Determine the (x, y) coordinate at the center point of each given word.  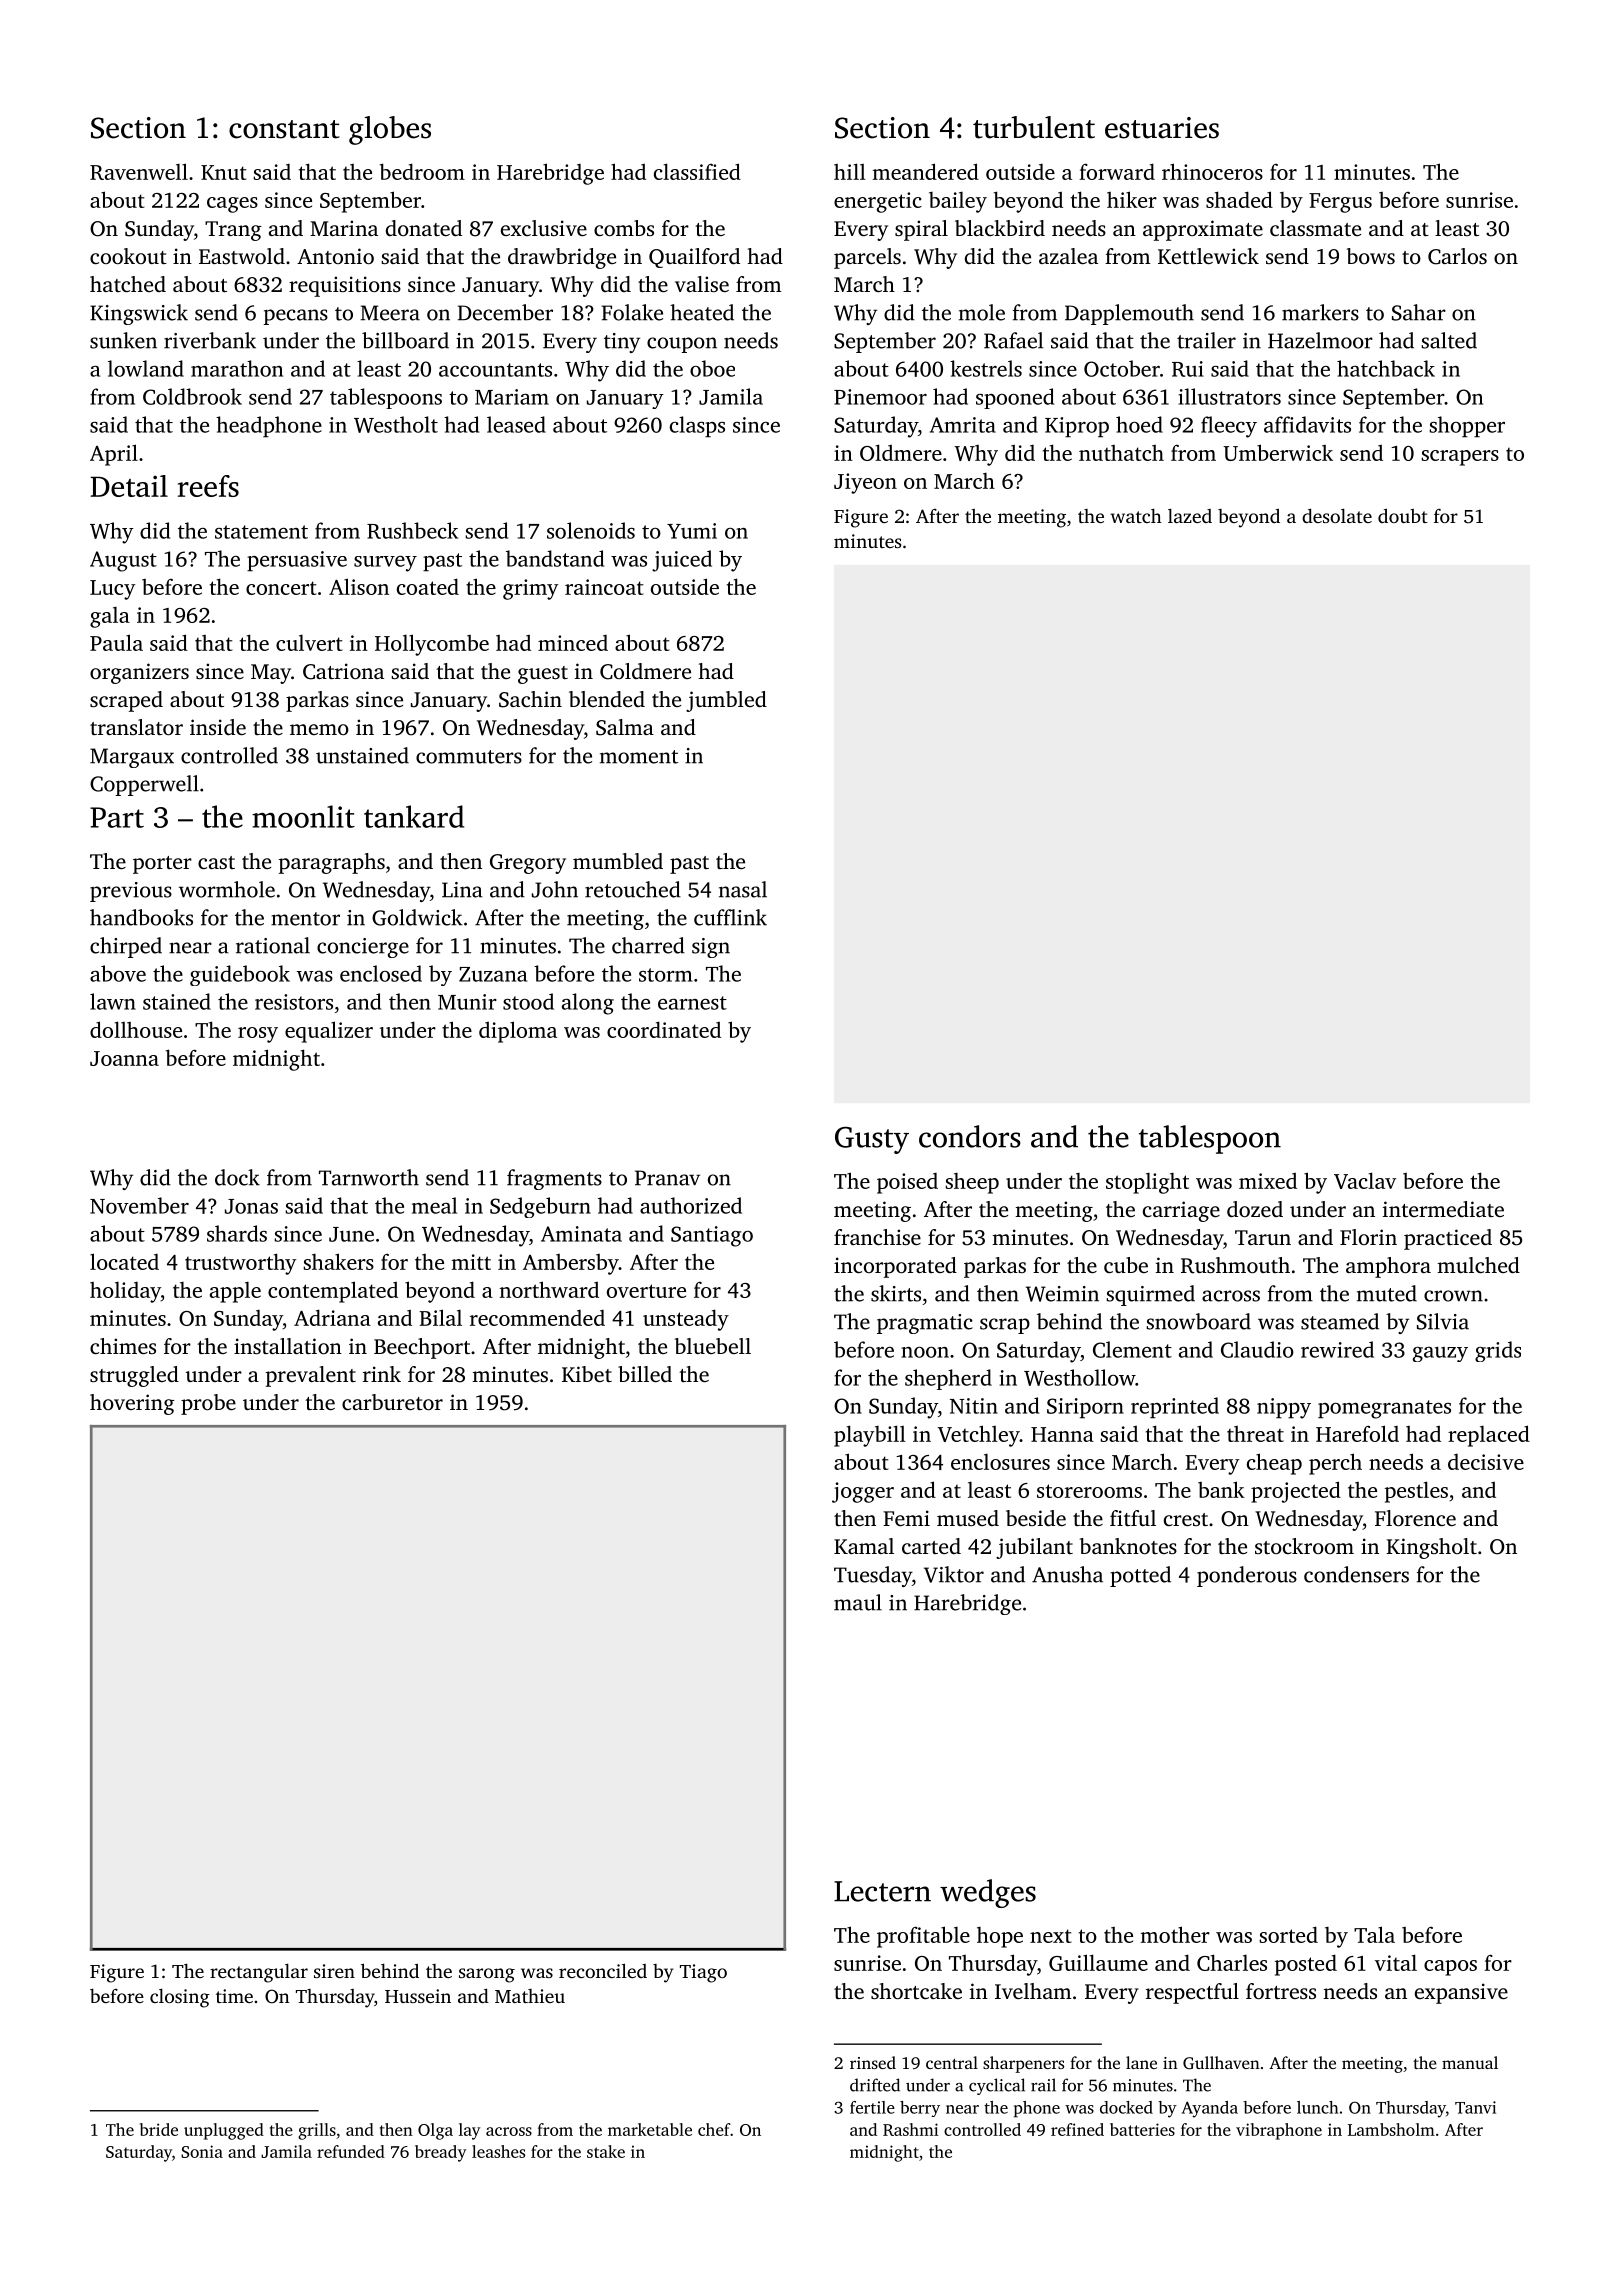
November (139, 1205)
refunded (351, 2151)
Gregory (528, 864)
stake (606, 2151)
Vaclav (1365, 1180)
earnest (692, 1003)
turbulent (1034, 127)
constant (284, 129)
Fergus (1340, 203)
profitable (923, 1937)
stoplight (1147, 1183)
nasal (743, 889)
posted (1306, 1965)
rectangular (259, 1973)
